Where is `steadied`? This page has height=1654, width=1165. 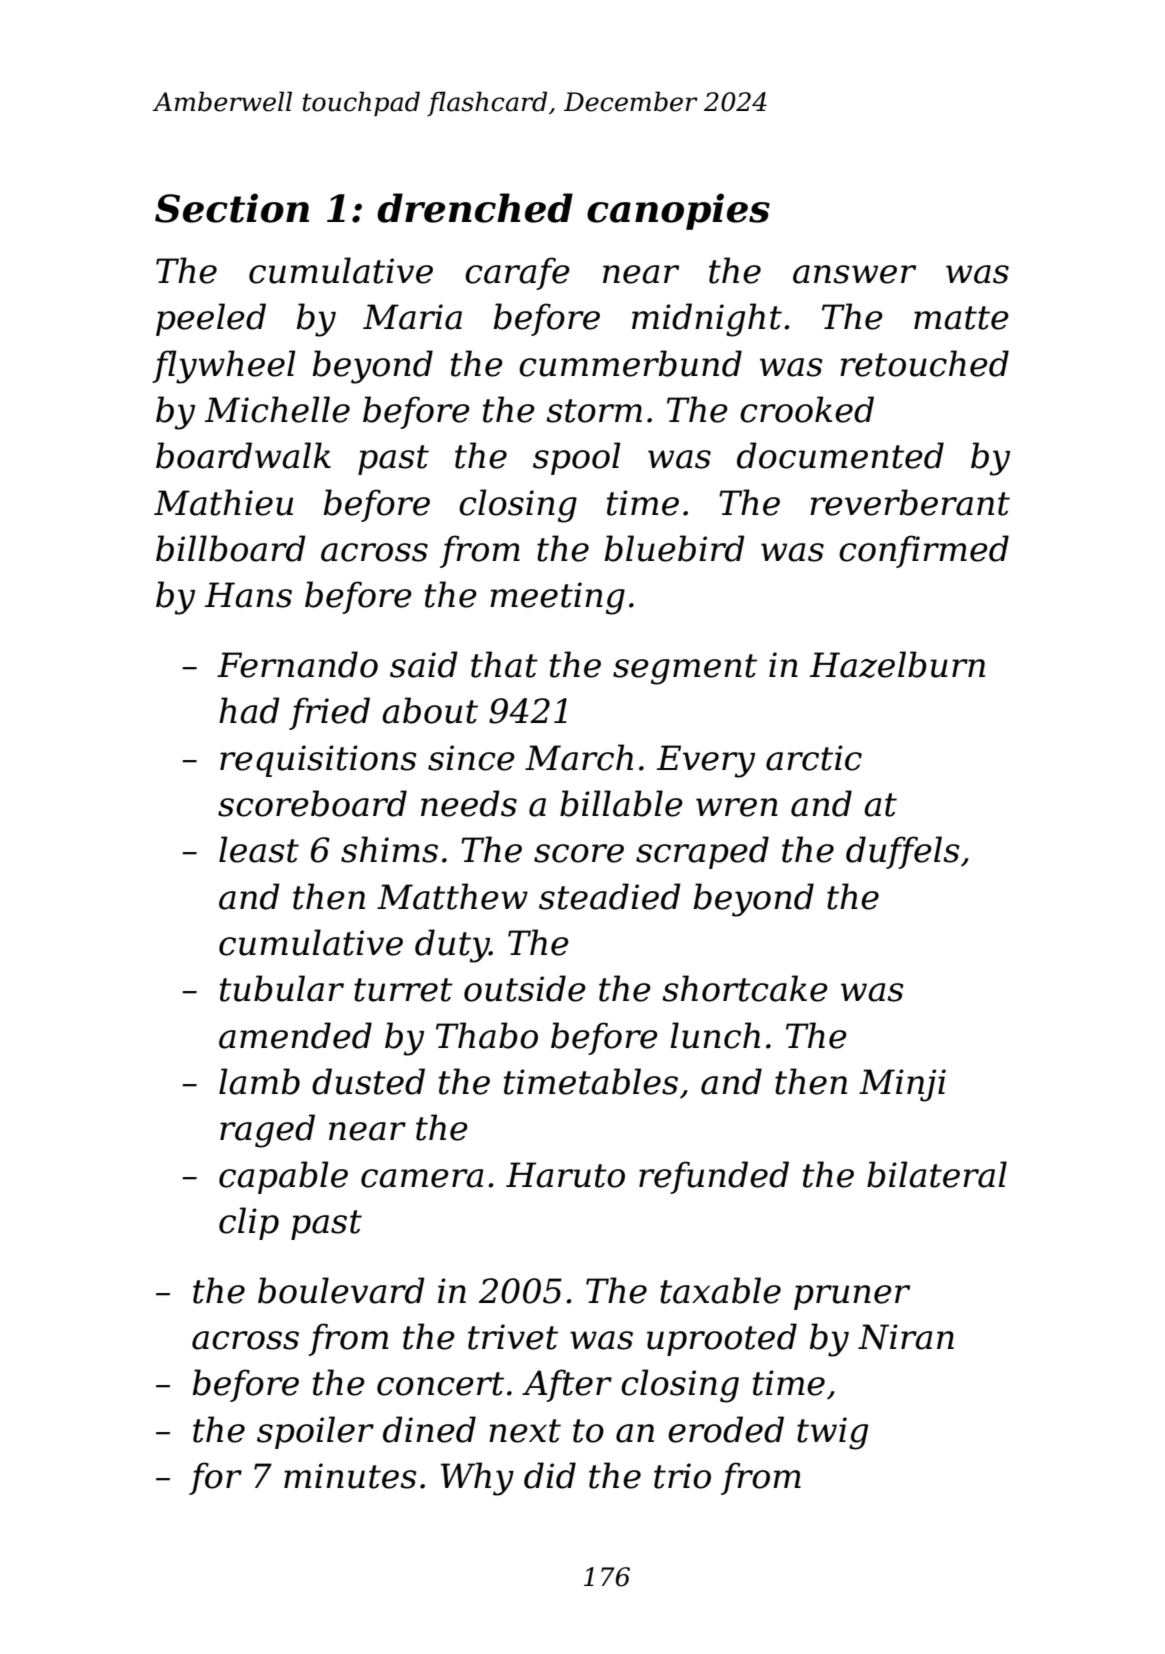 steadied is located at coordinates (610, 896).
